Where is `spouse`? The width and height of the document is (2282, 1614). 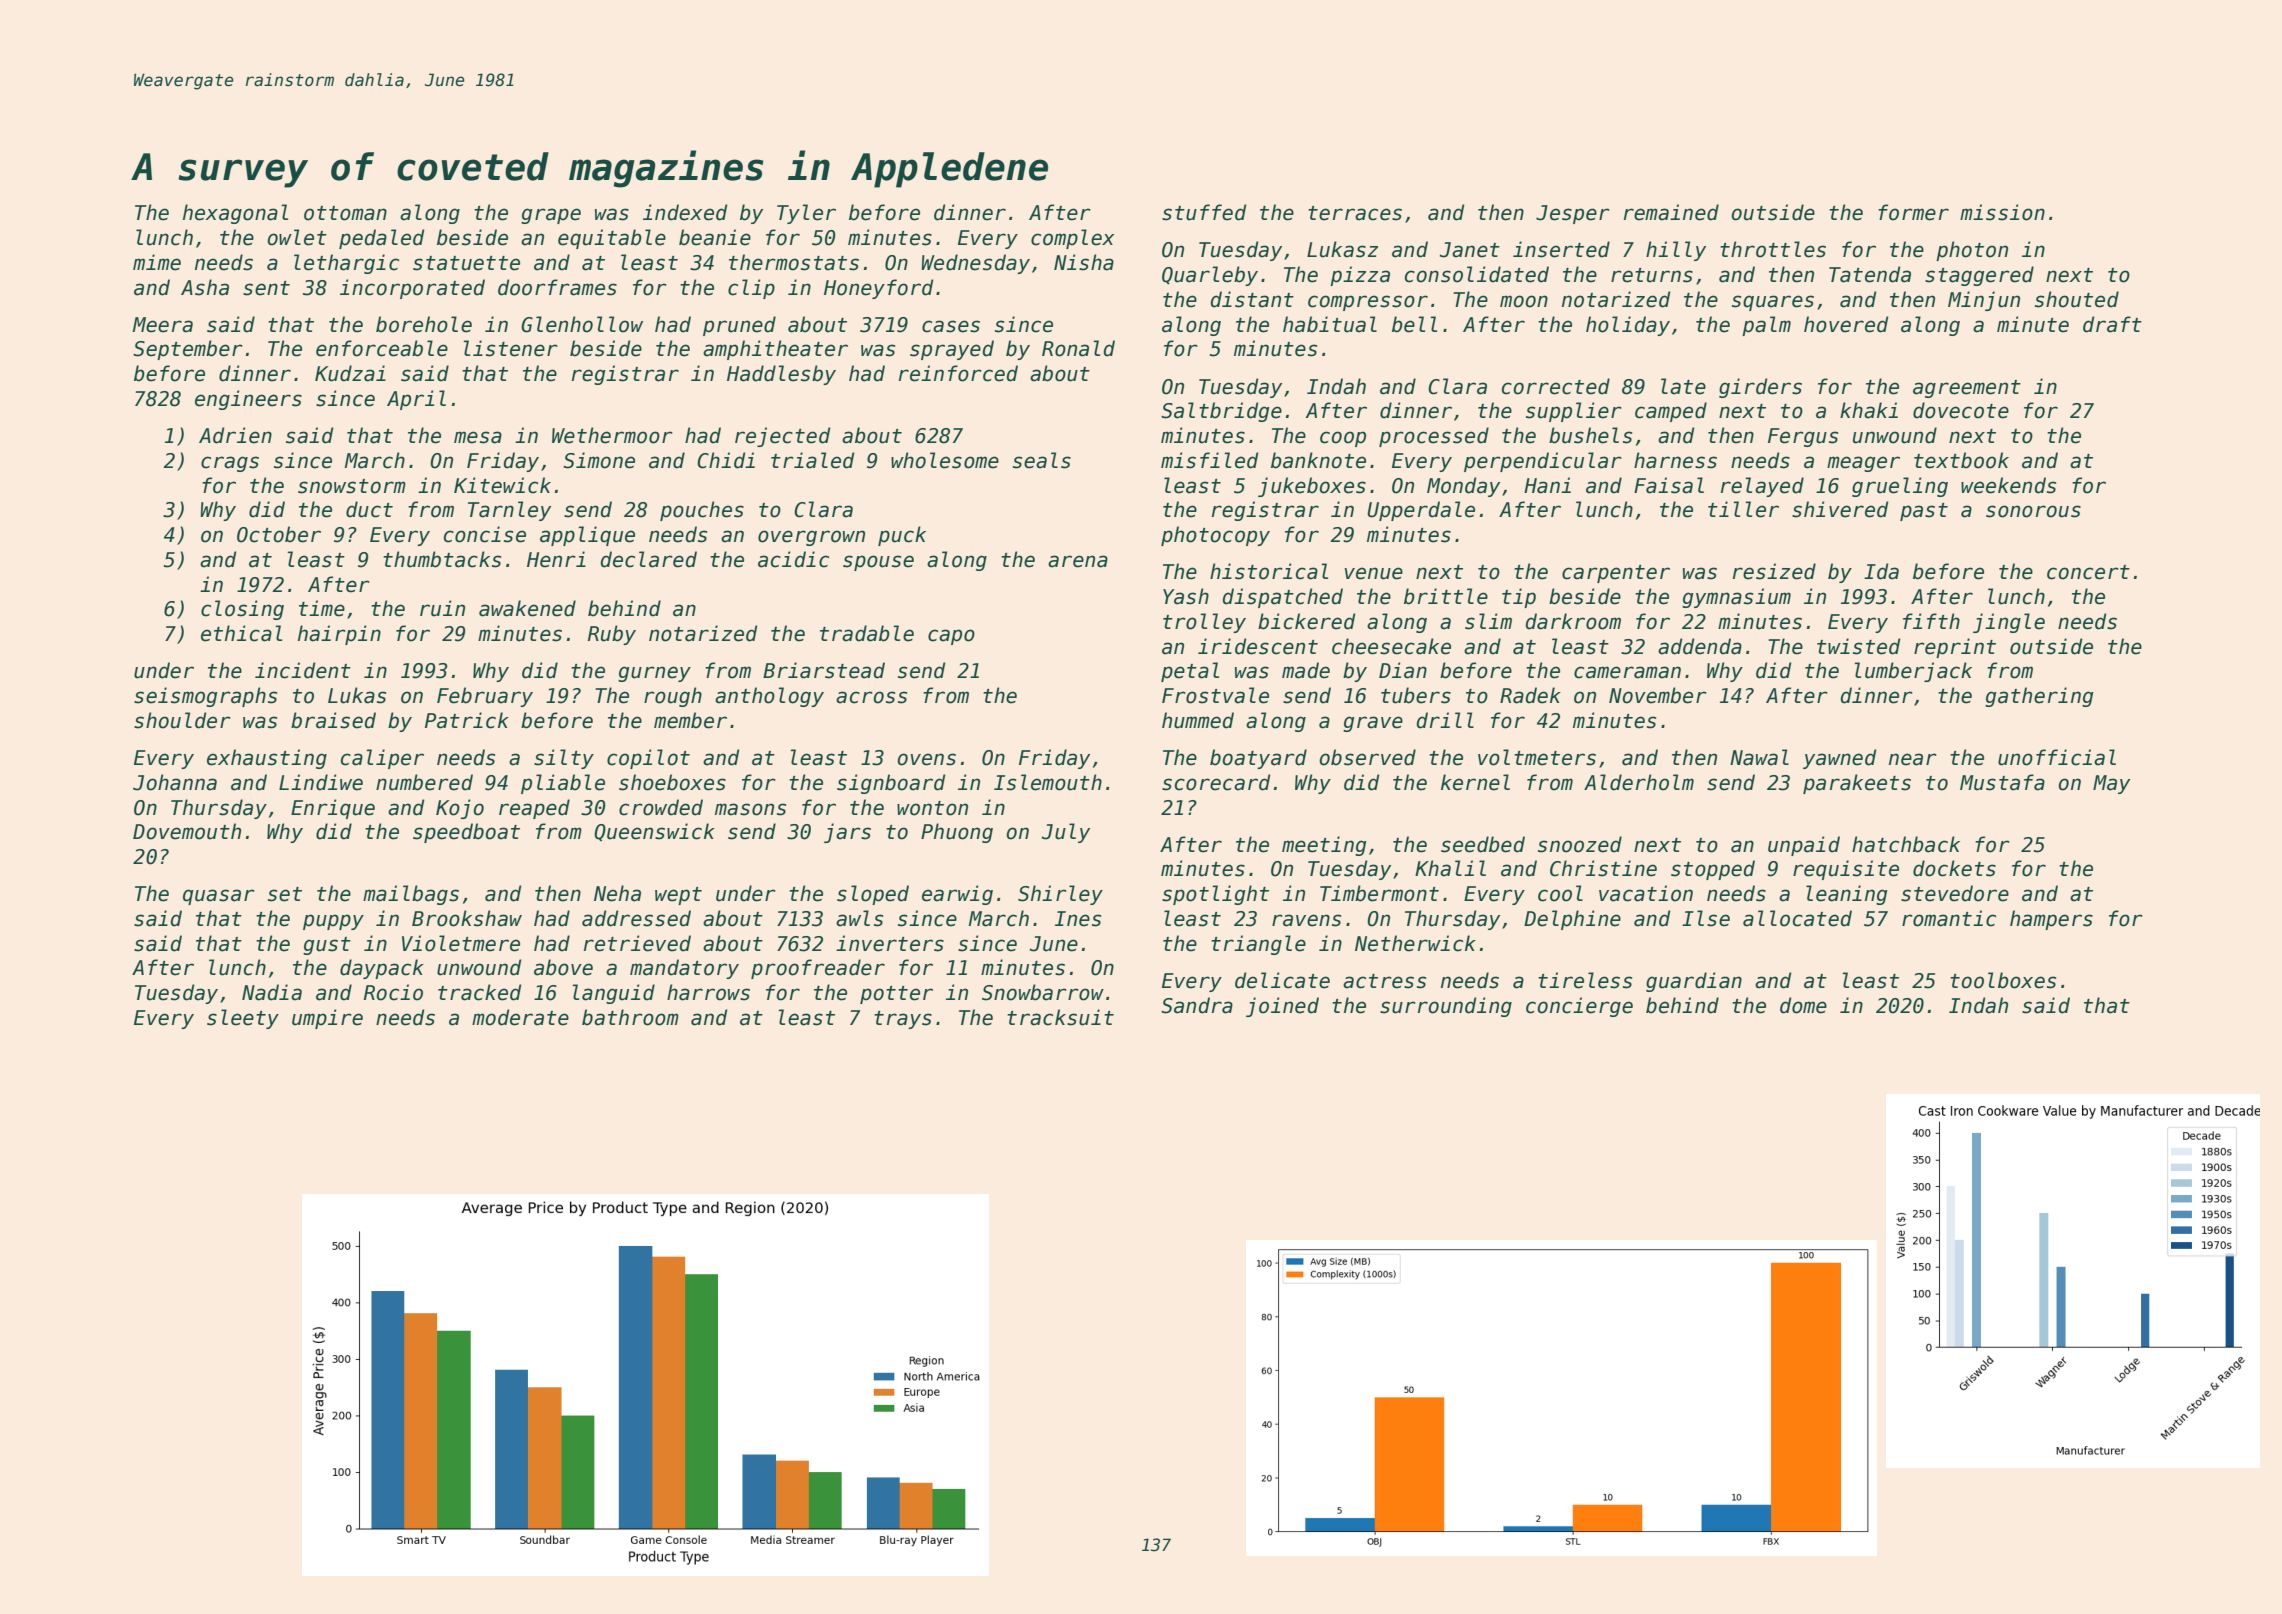 spouse is located at coordinates (878, 563).
